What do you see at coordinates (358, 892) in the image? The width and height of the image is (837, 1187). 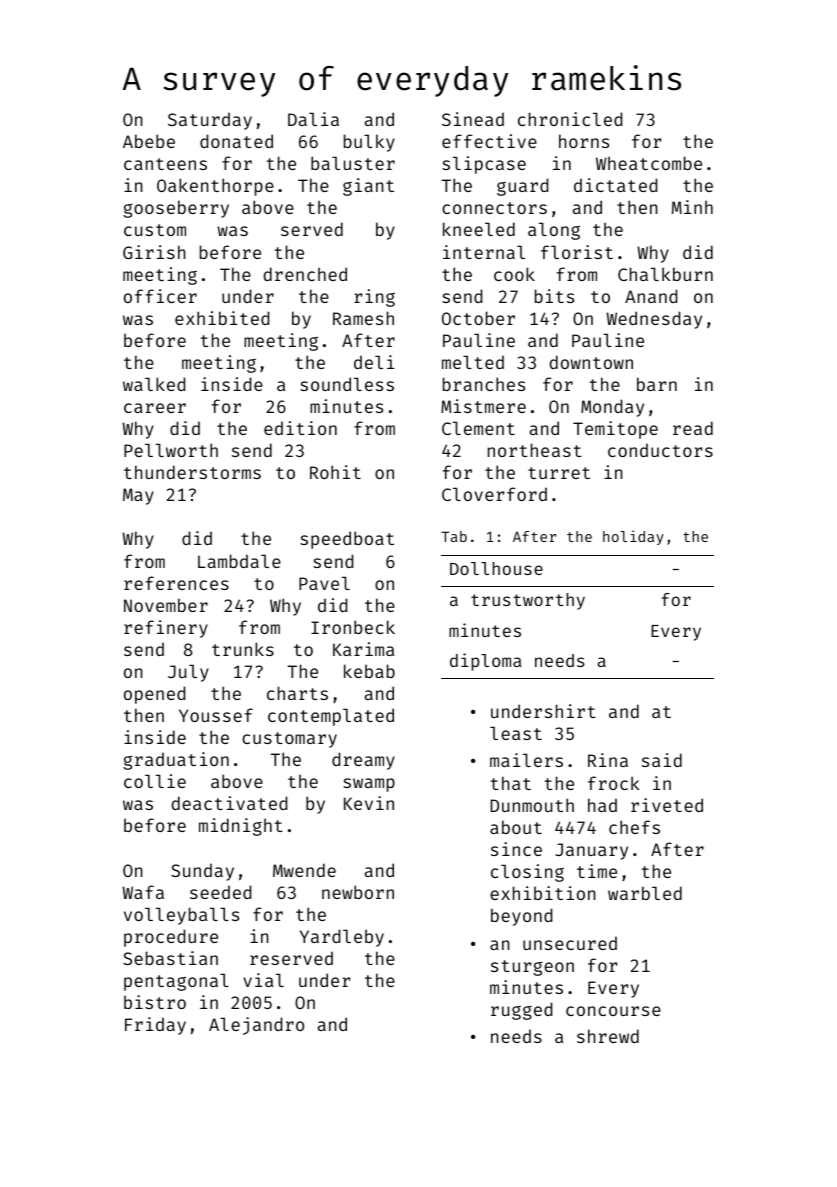 I see `newborn` at bounding box center [358, 892].
